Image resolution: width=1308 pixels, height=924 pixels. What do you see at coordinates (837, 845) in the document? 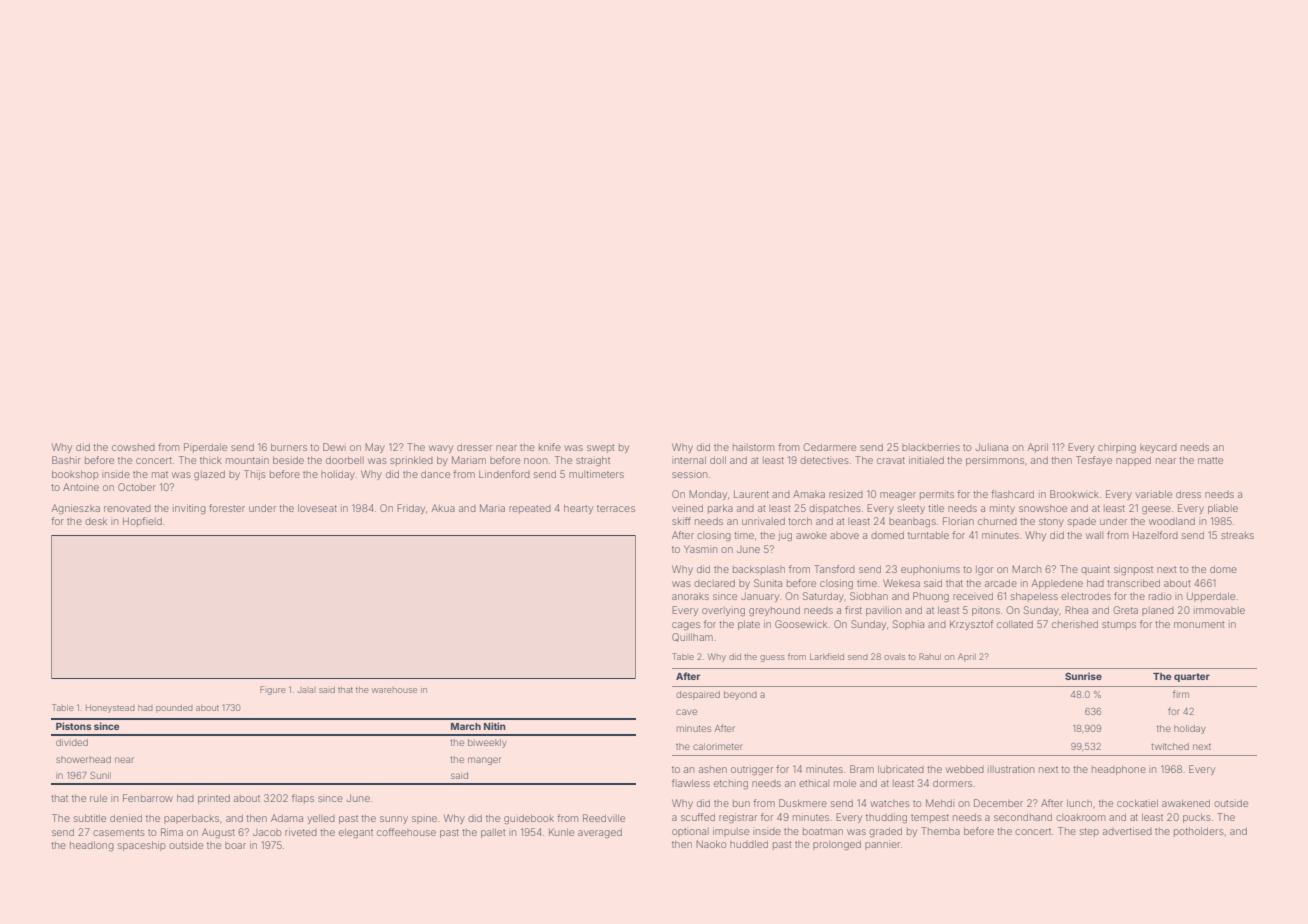
I see `prolonged` at bounding box center [837, 845].
